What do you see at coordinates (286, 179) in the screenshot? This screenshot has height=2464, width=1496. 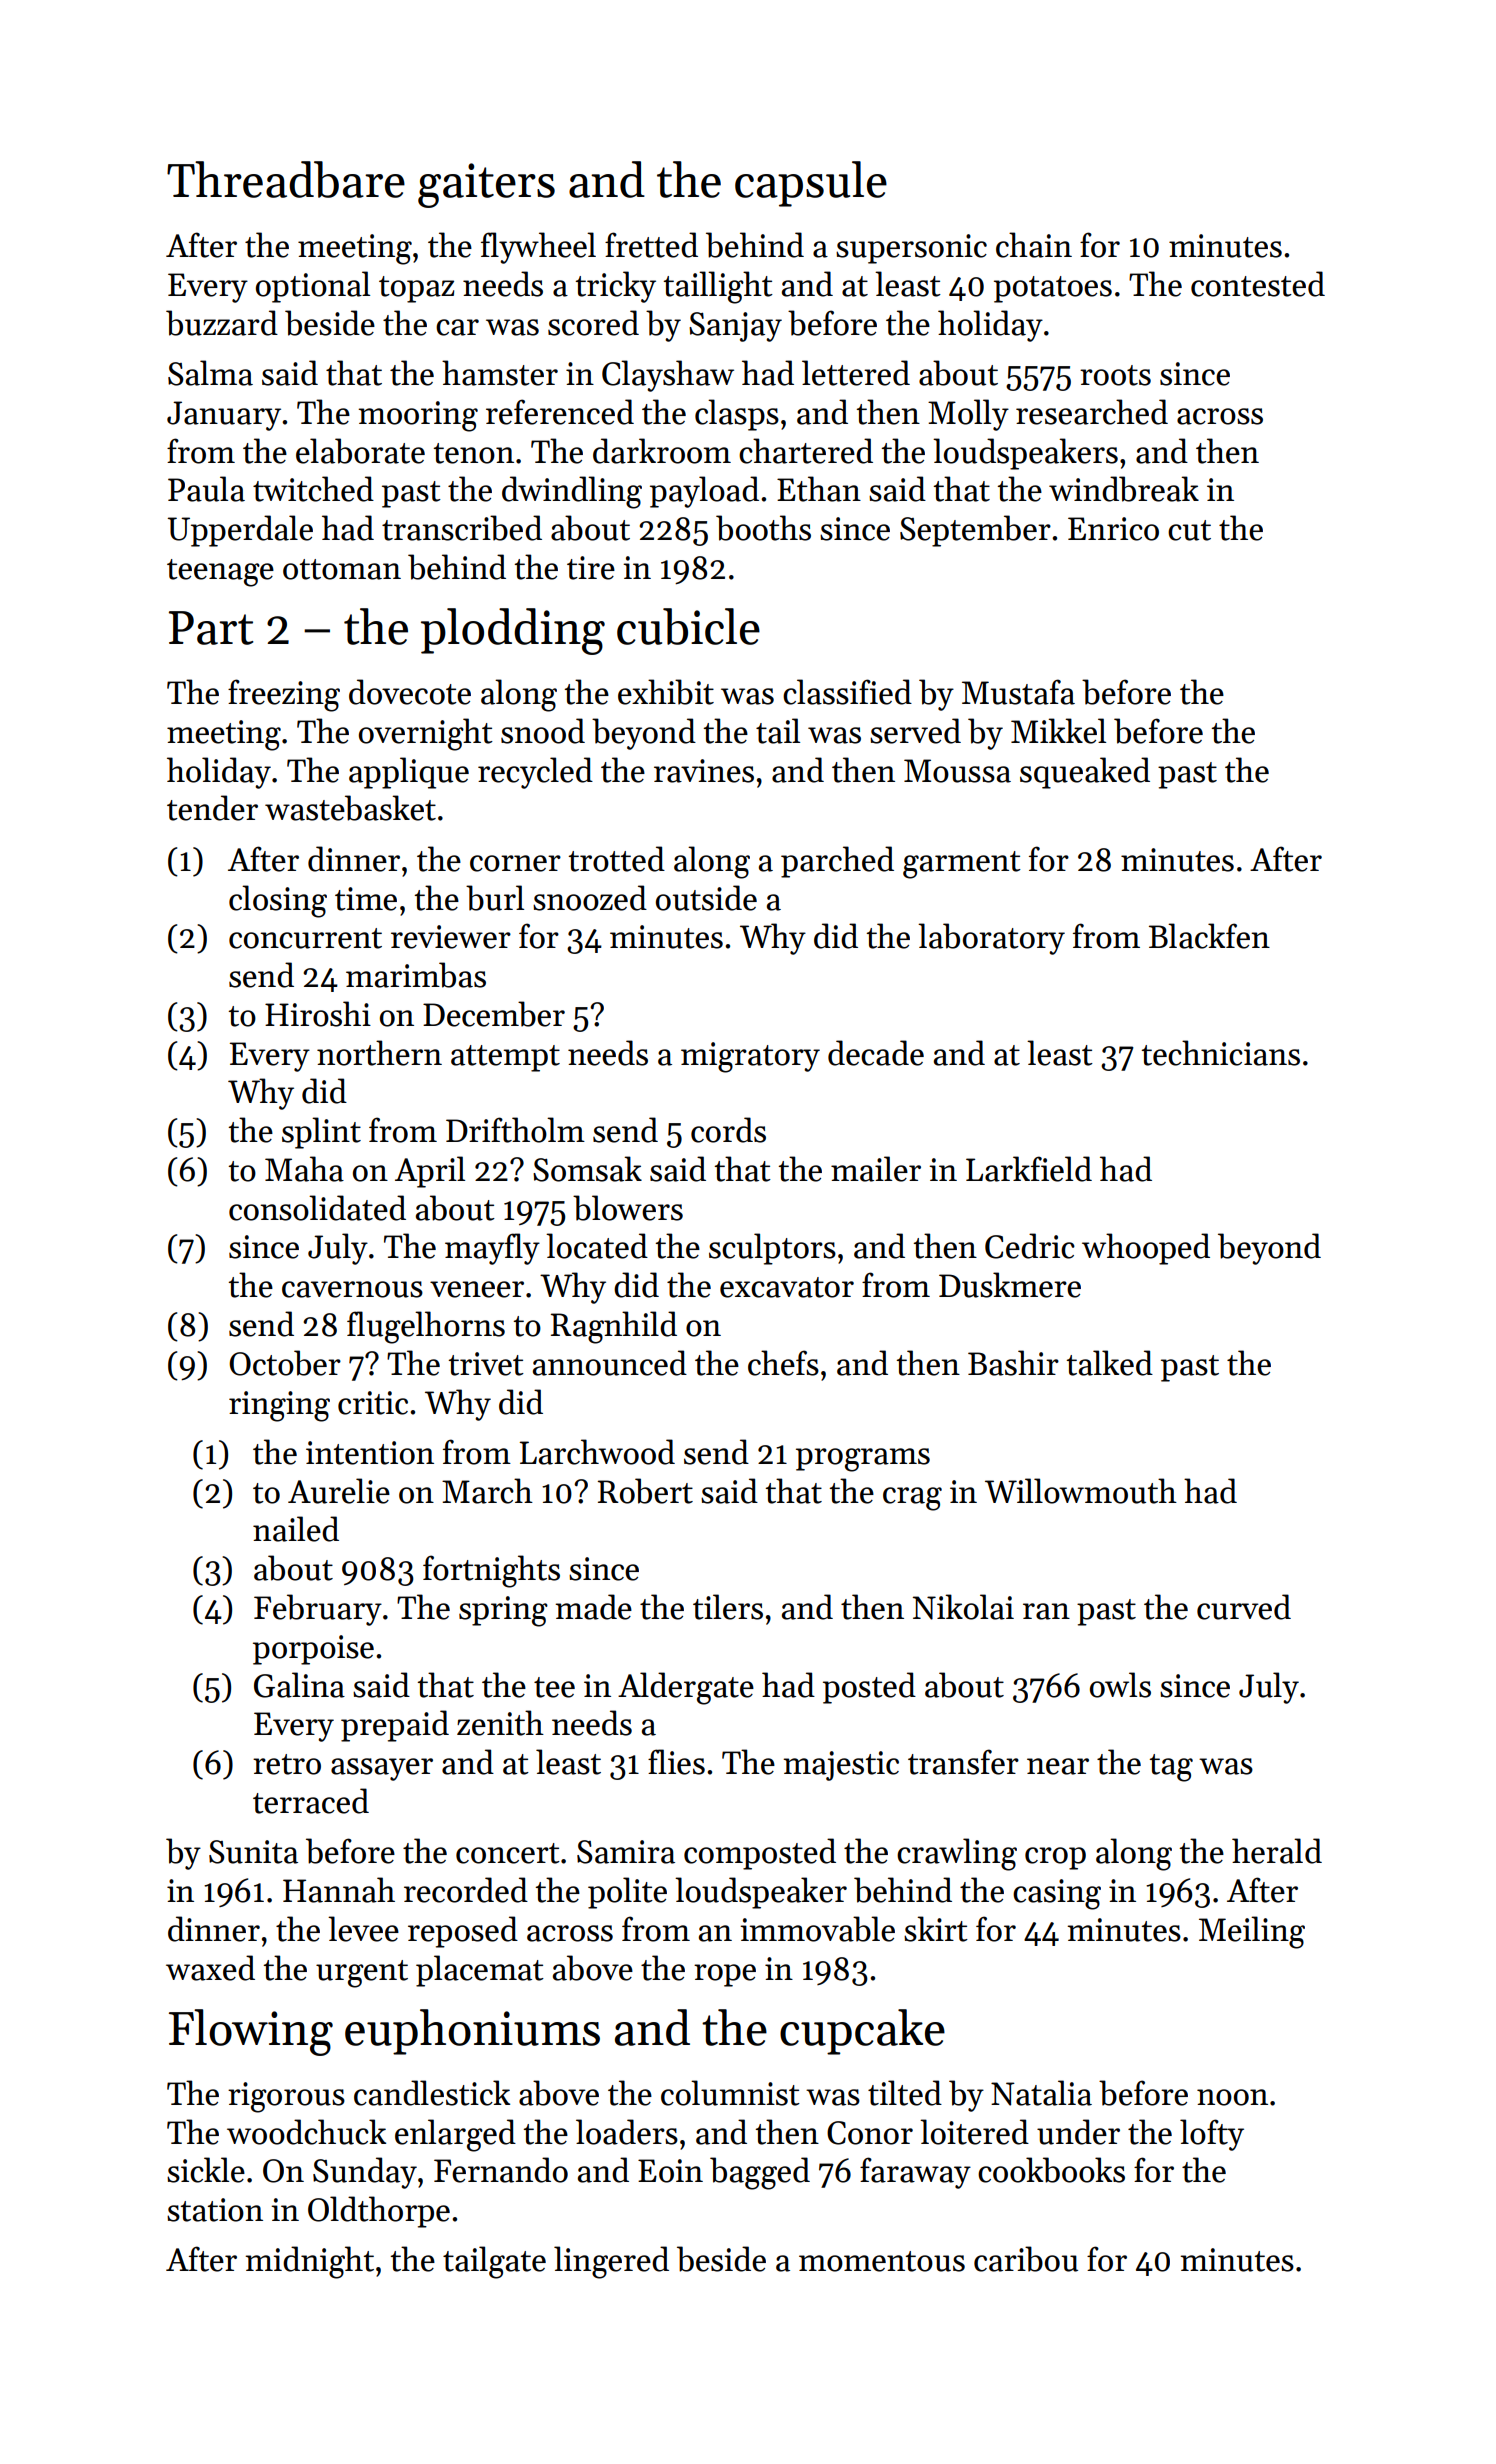 I see `Threadbare` at bounding box center [286, 179].
